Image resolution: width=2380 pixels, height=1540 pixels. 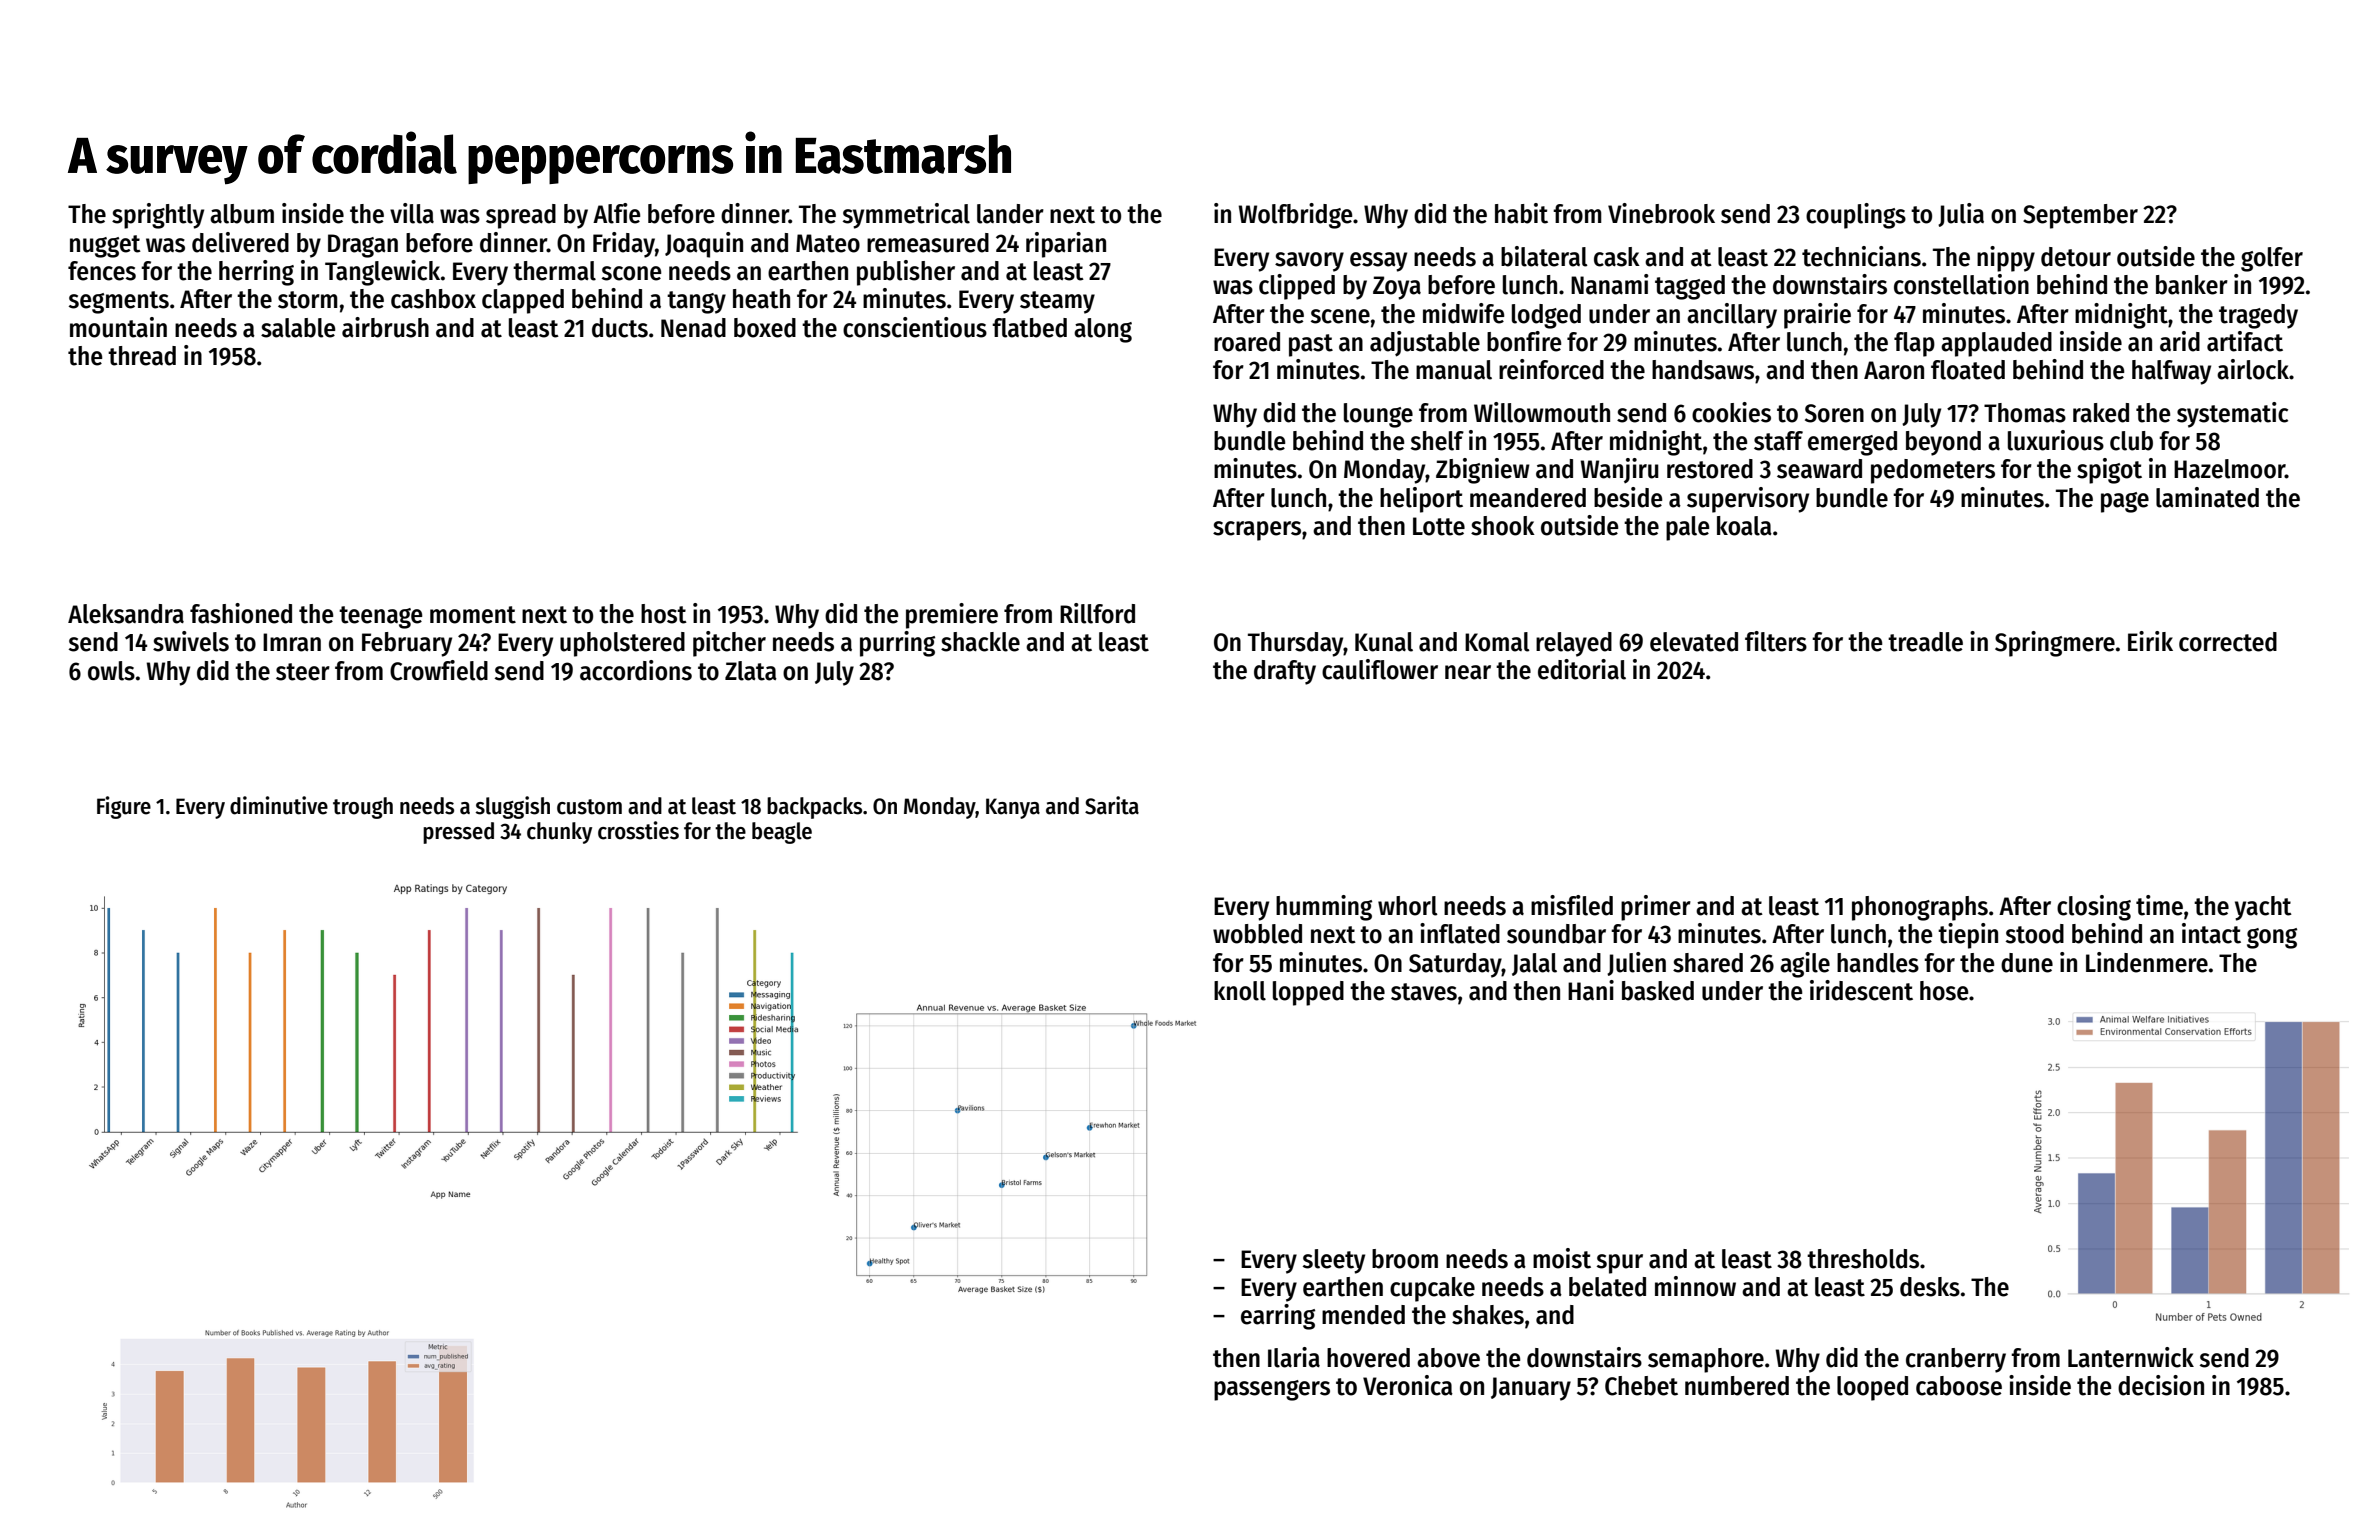 I want to click on Julia, so click(x=1961, y=215).
